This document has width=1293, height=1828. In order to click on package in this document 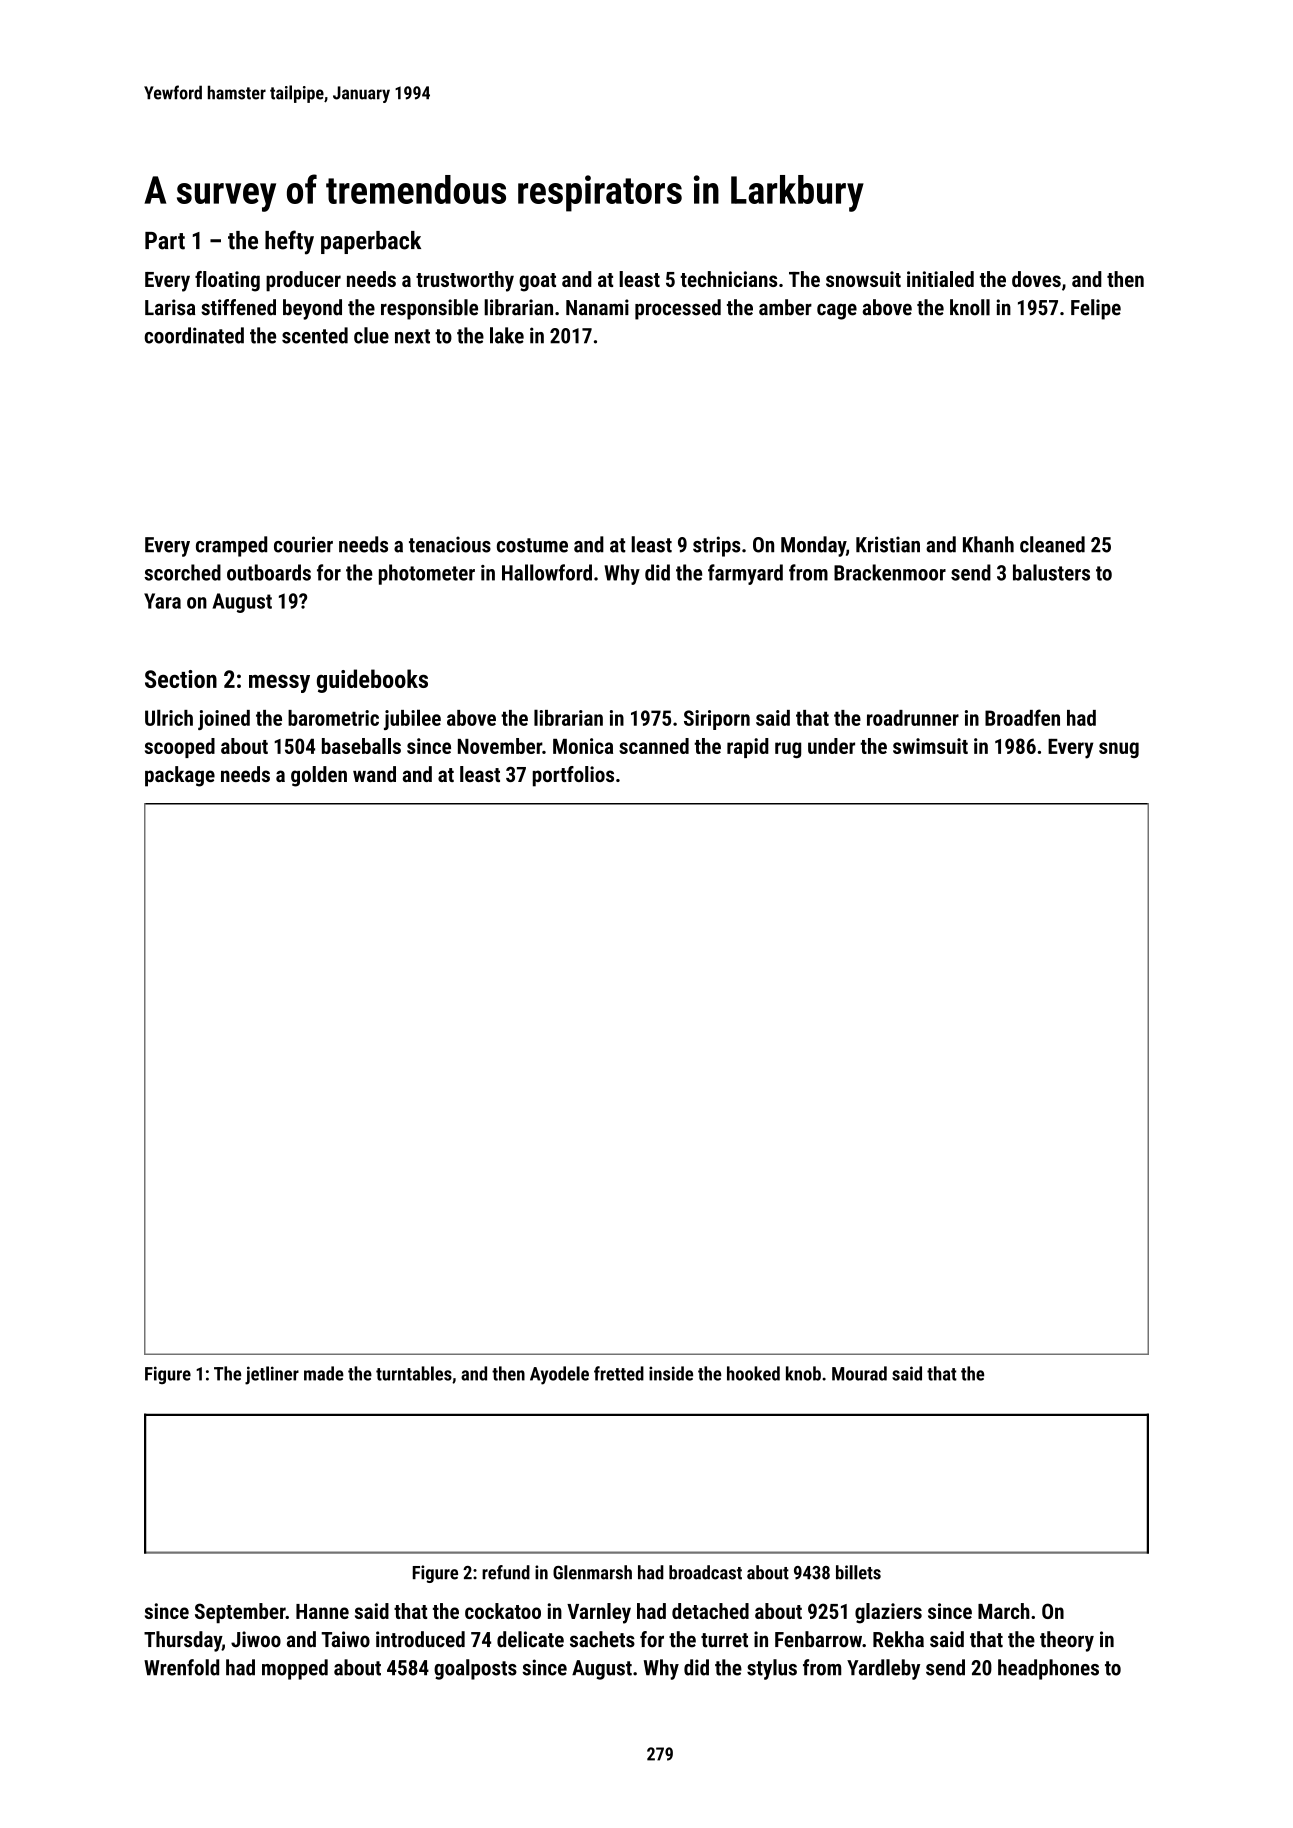, I will do `click(180, 776)`.
